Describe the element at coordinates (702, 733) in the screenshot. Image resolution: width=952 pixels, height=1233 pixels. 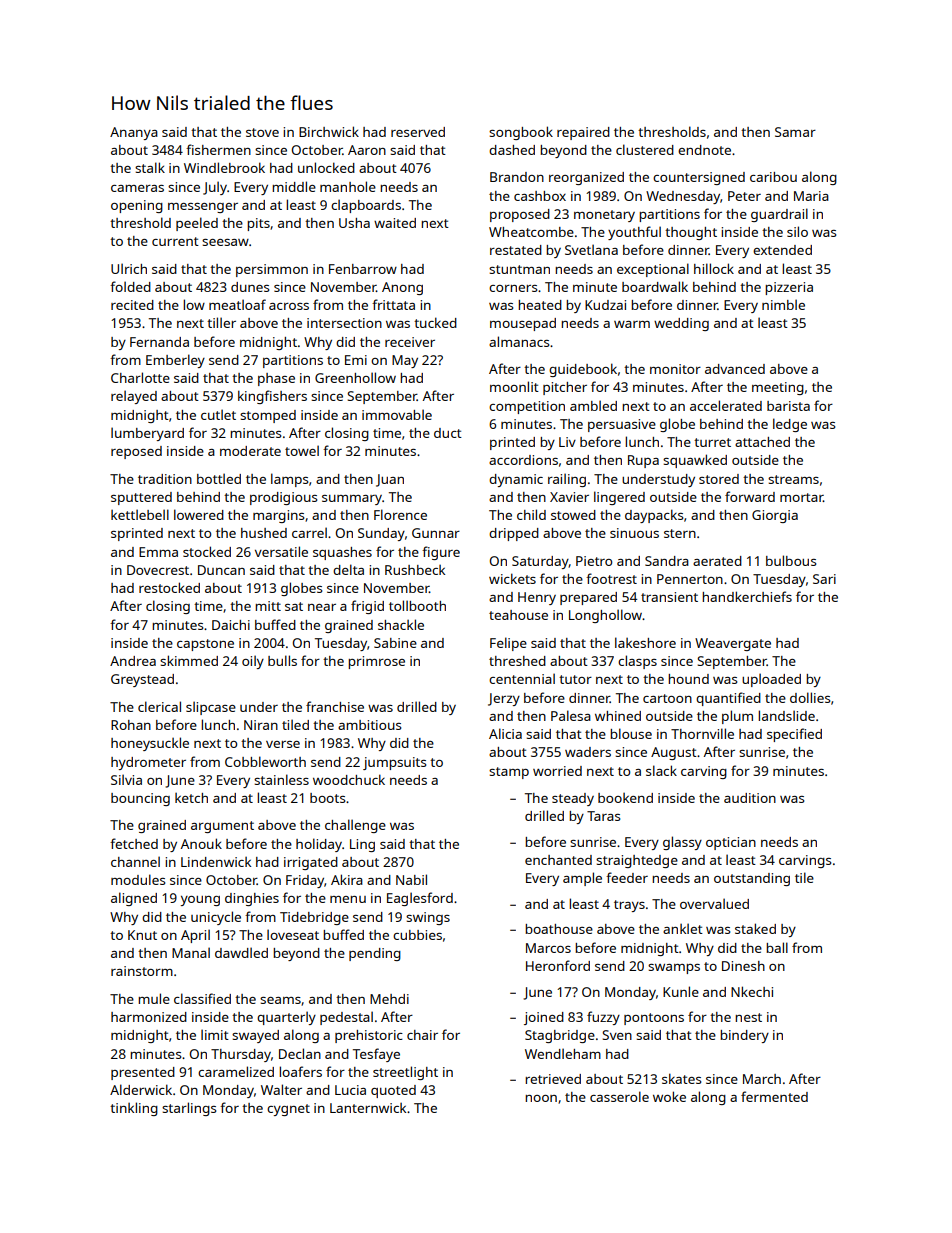
I see `Thornville` at that location.
